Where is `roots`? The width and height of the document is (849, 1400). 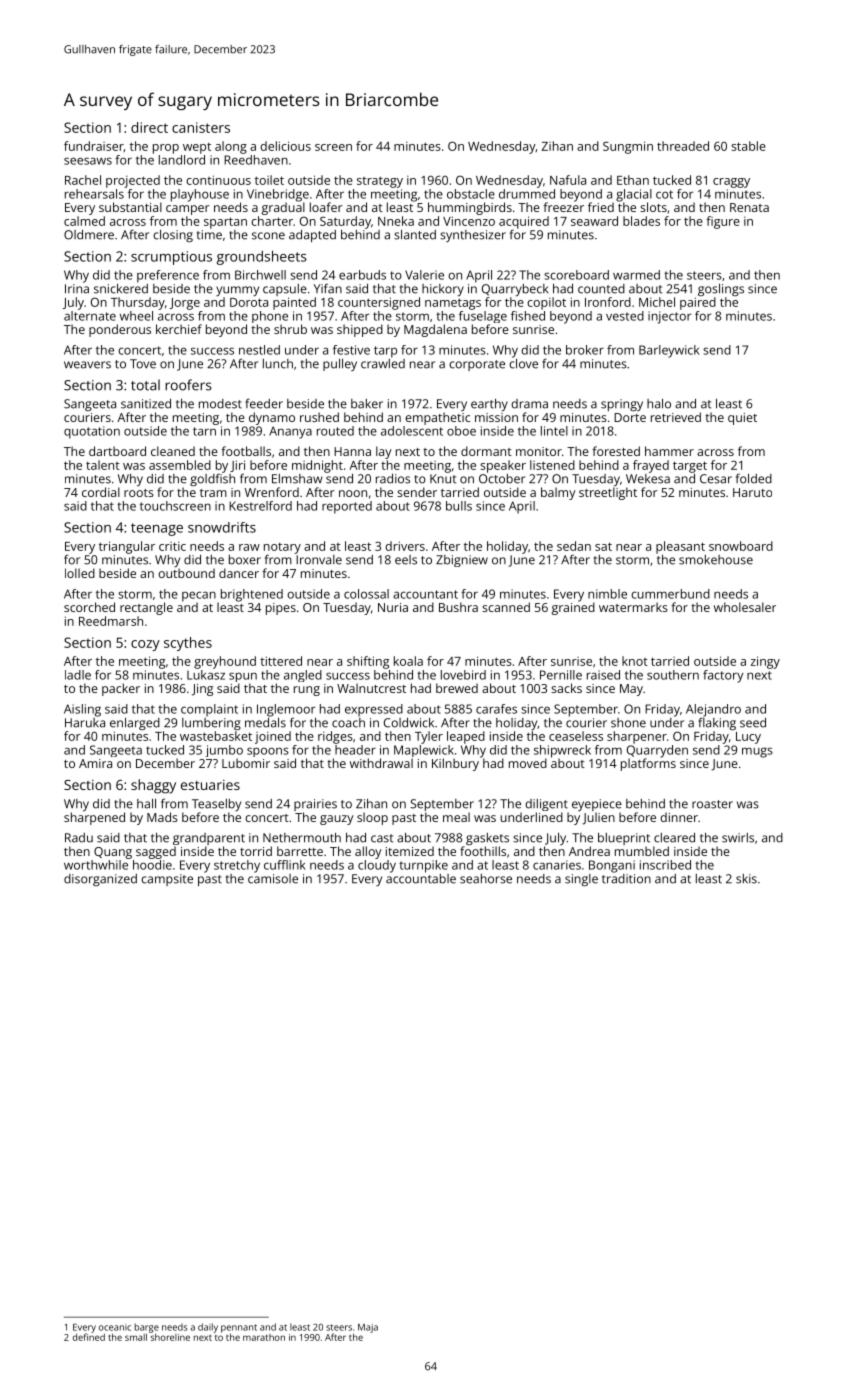
roots is located at coordinates (139, 493).
